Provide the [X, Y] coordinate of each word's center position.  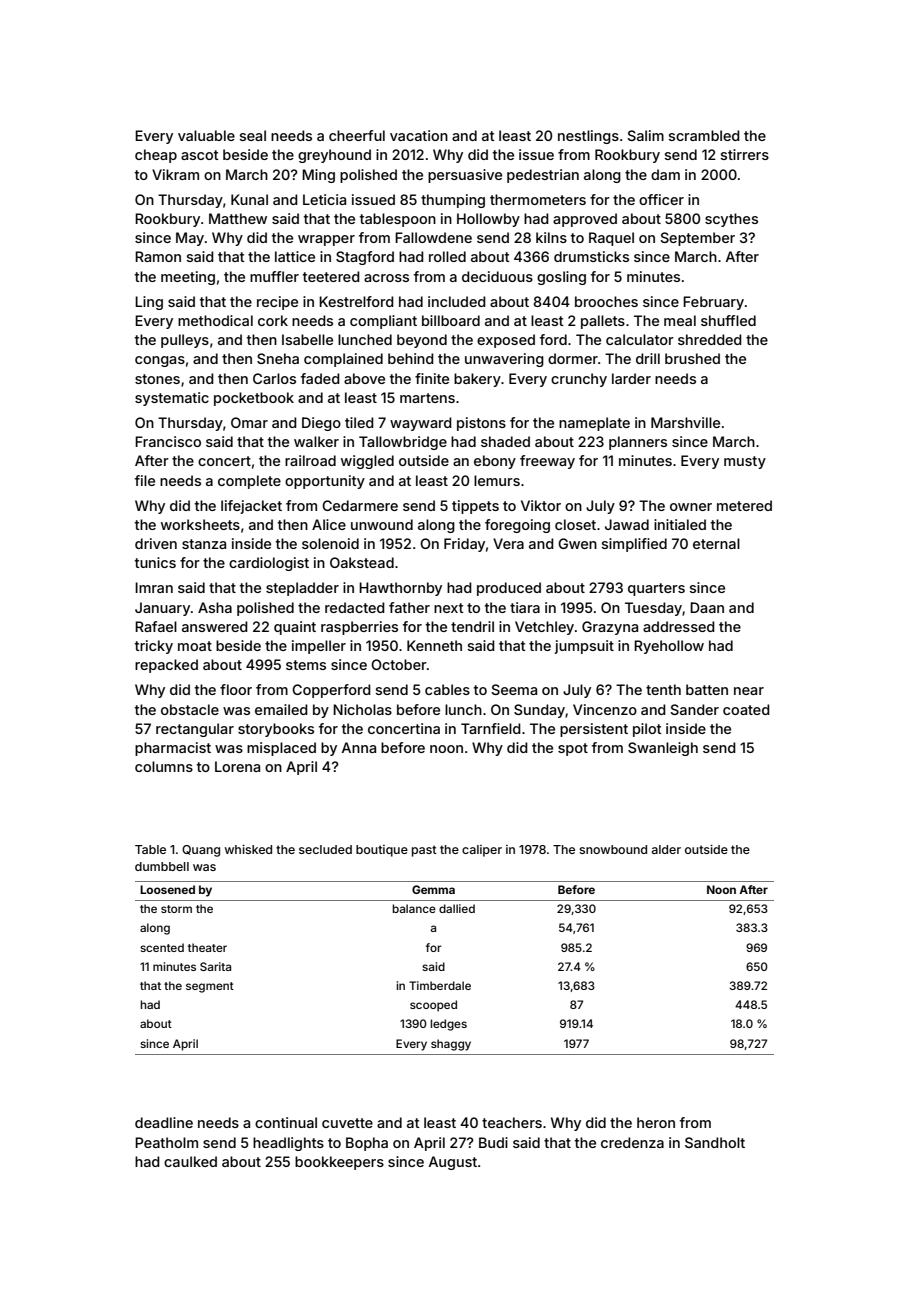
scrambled [704, 135]
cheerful [357, 135]
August [453, 1163]
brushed [692, 358]
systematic [172, 399]
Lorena [237, 766]
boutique [382, 851]
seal [253, 135]
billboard [451, 320]
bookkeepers [339, 1163]
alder [666, 849]
